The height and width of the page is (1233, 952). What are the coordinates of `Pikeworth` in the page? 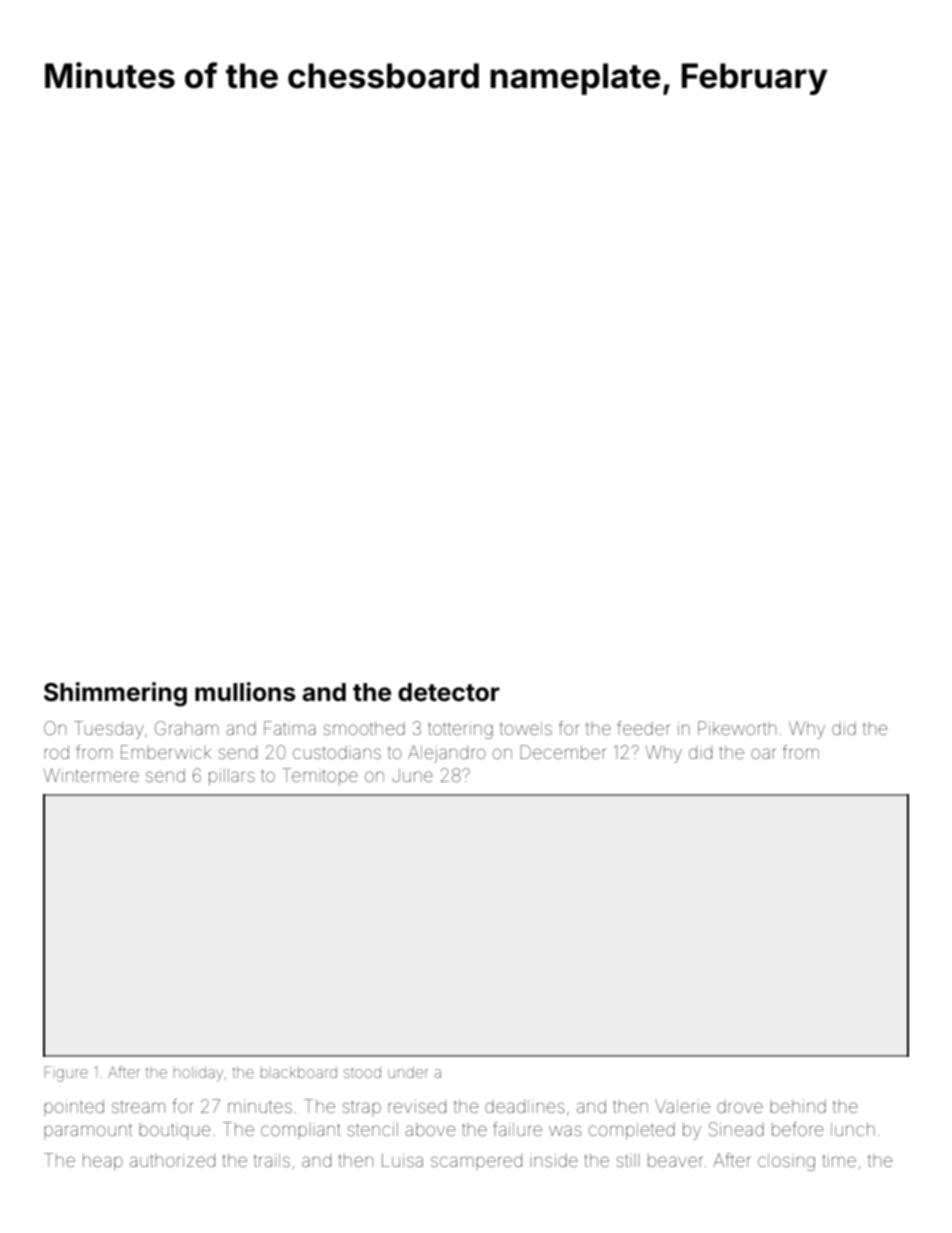 It's located at (737, 728).
